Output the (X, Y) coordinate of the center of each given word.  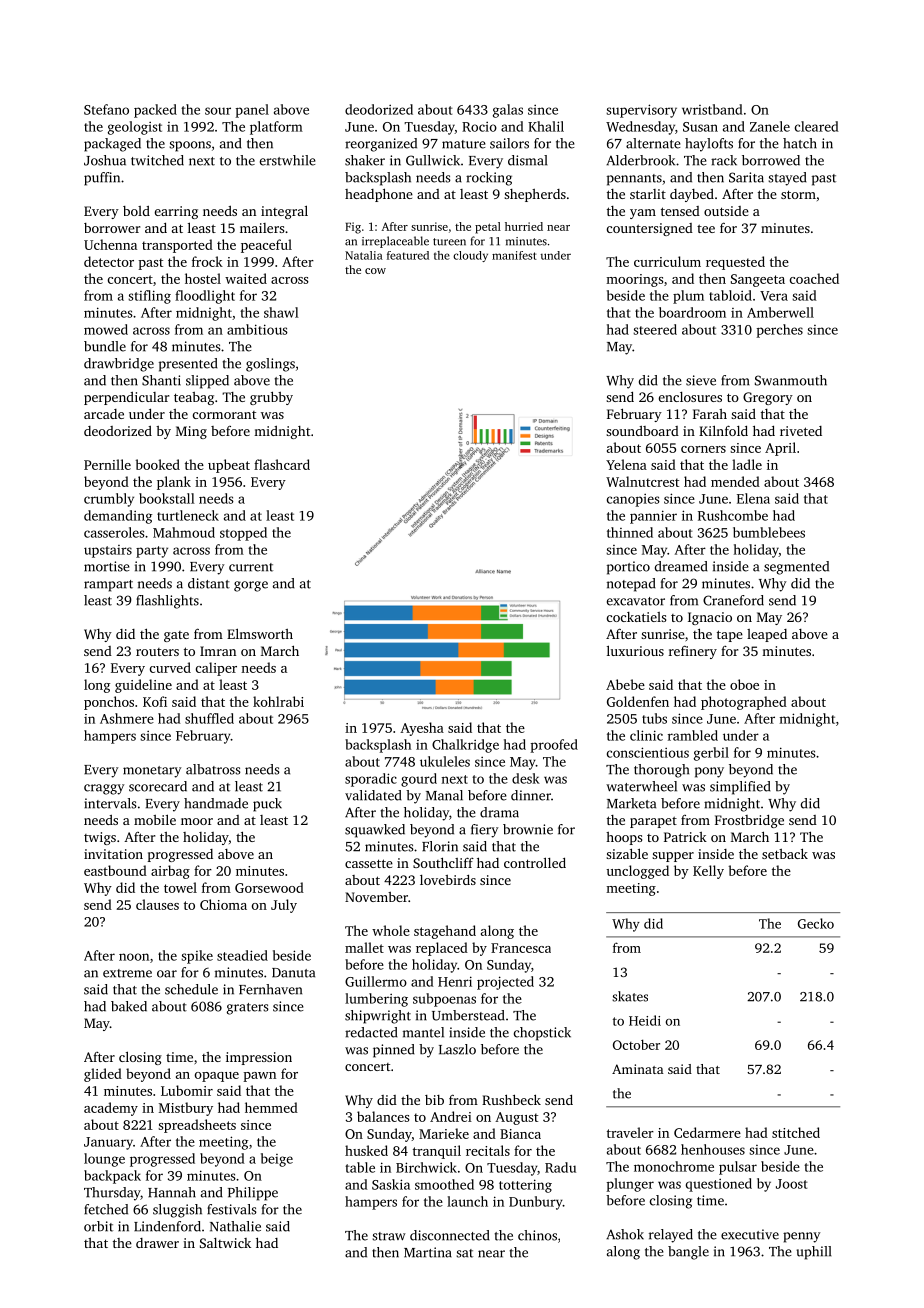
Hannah (172, 1192)
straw (389, 1236)
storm (798, 194)
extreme (127, 973)
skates (630, 996)
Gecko (816, 923)
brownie (528, 829)
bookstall (167, 498)
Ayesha (422, 729)
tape (730, 636)
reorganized (381, 145)
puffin (102, 179)
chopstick (542, 1034)
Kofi (155, 701)
